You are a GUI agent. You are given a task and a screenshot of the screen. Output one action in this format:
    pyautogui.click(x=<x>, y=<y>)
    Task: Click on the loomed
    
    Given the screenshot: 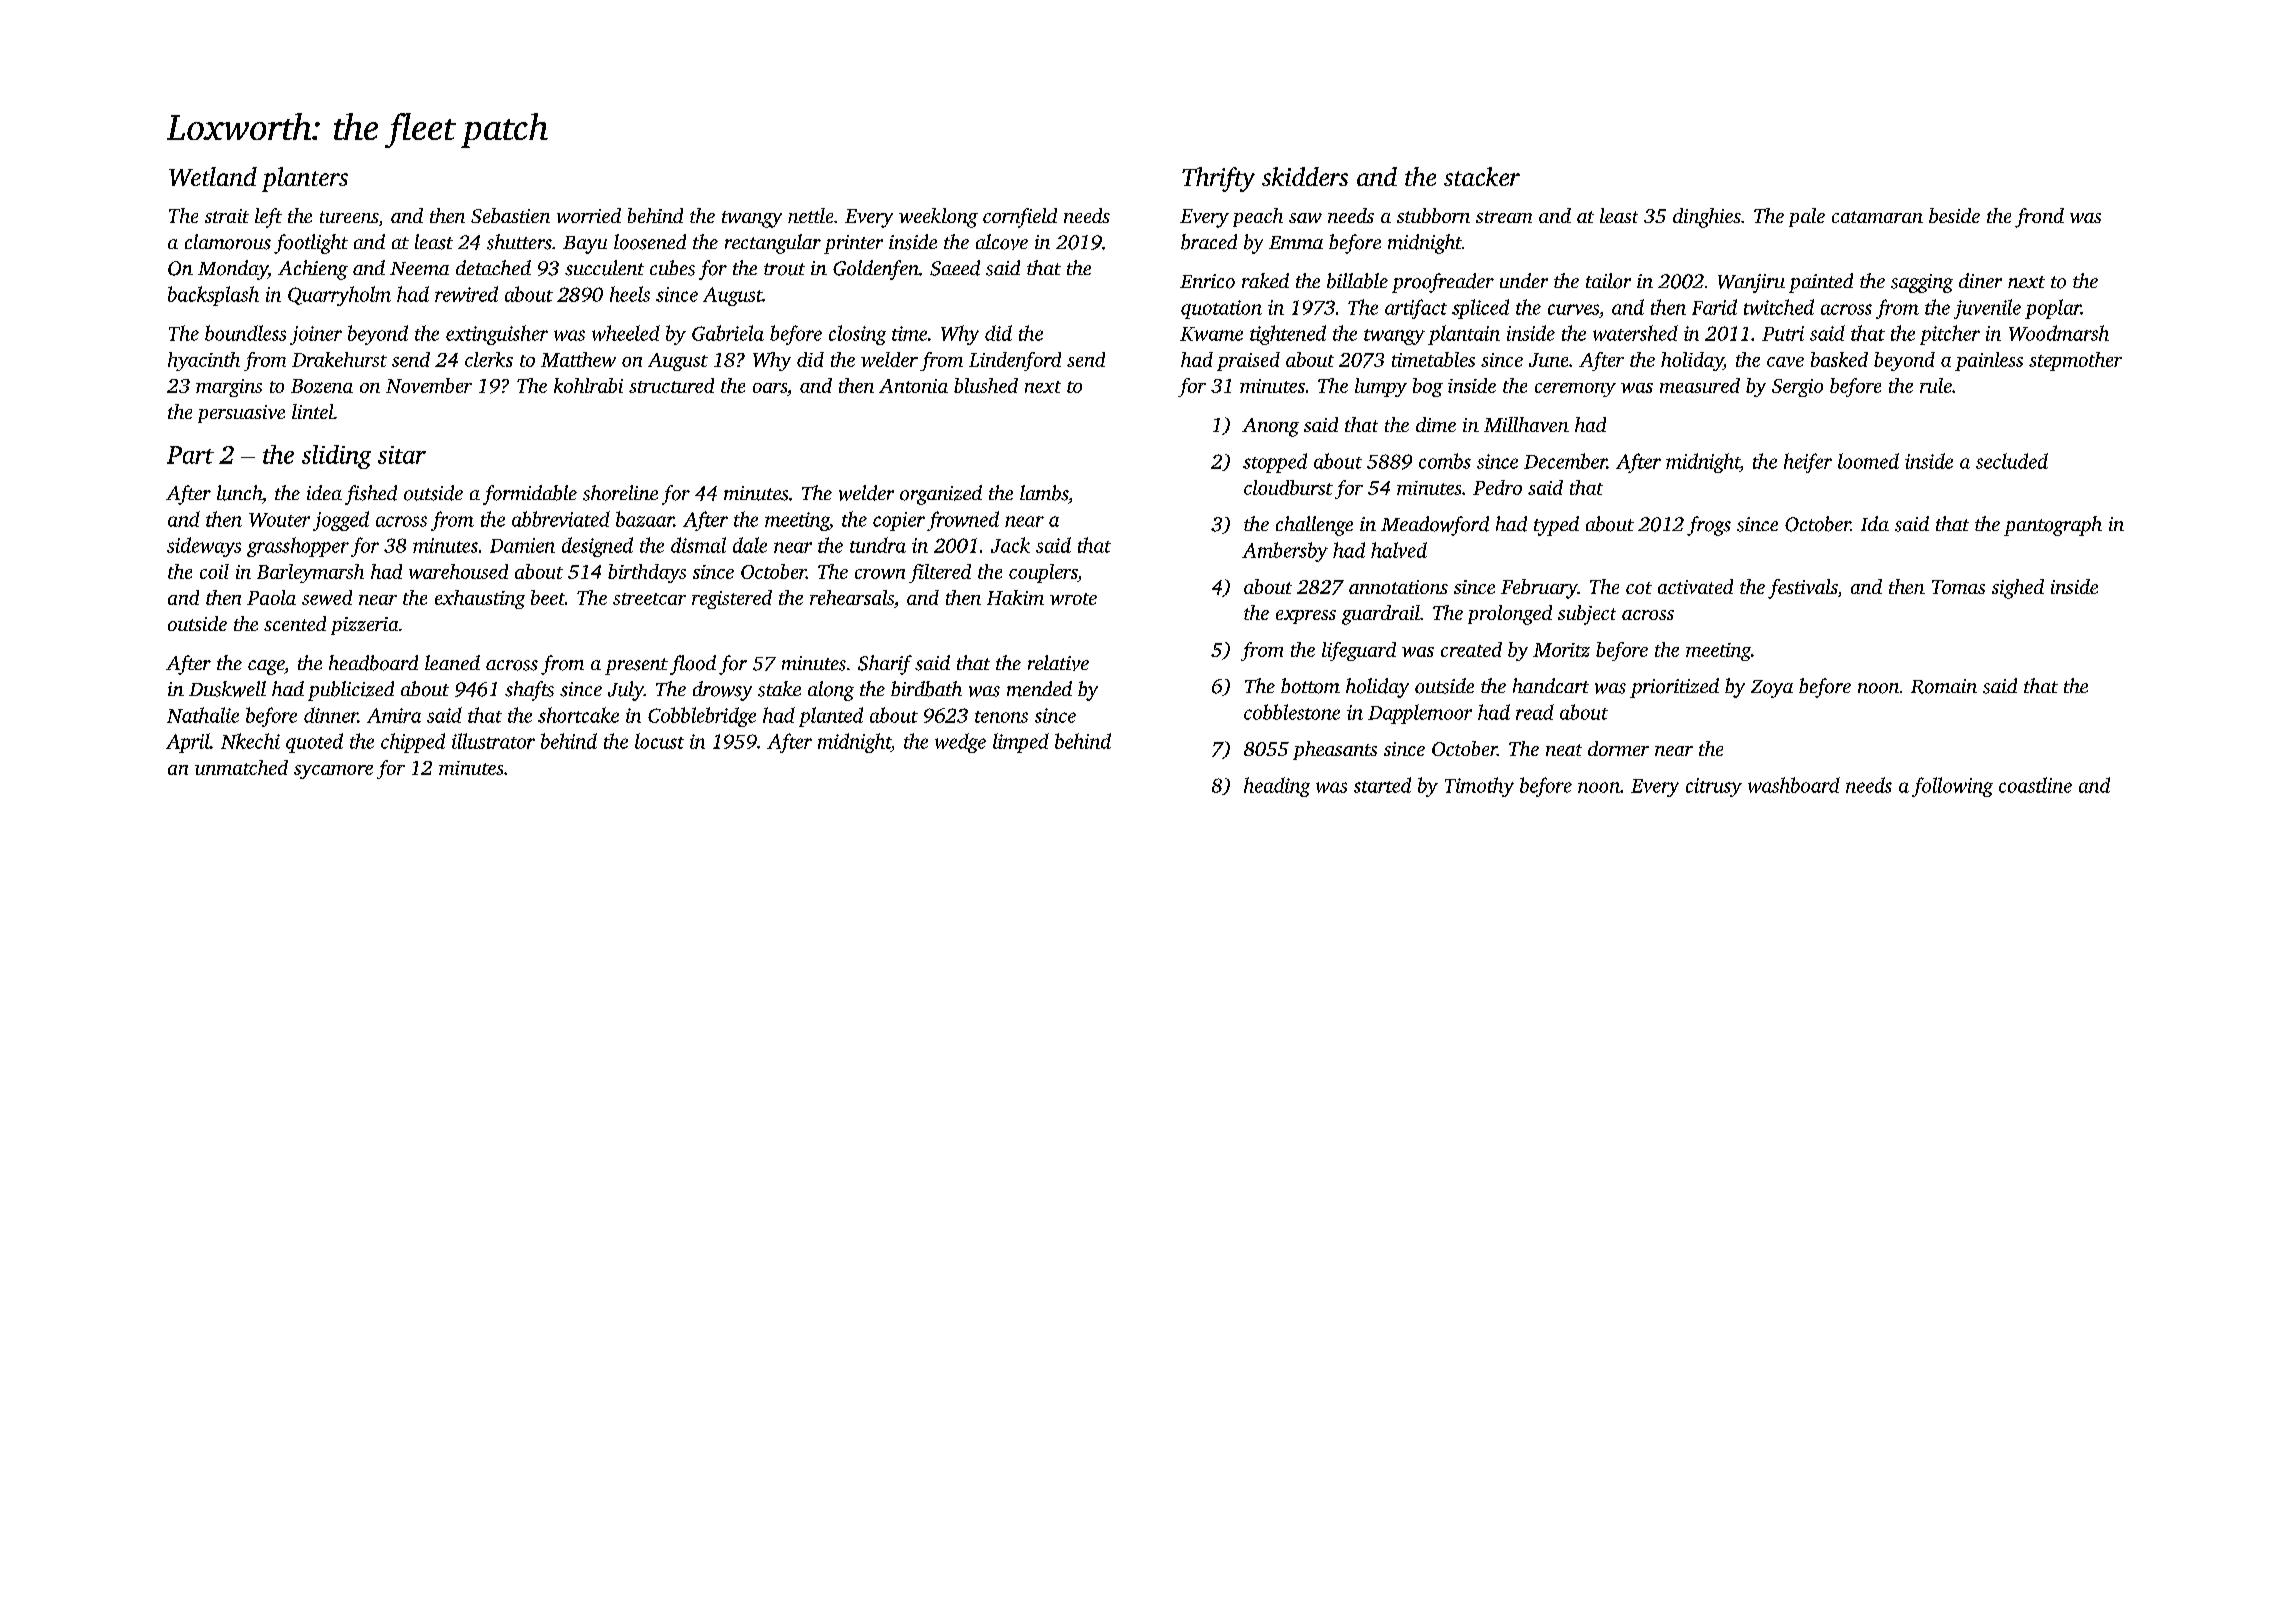 What is the action you would take?
    pyautogui.click(x=1868, y=461)
